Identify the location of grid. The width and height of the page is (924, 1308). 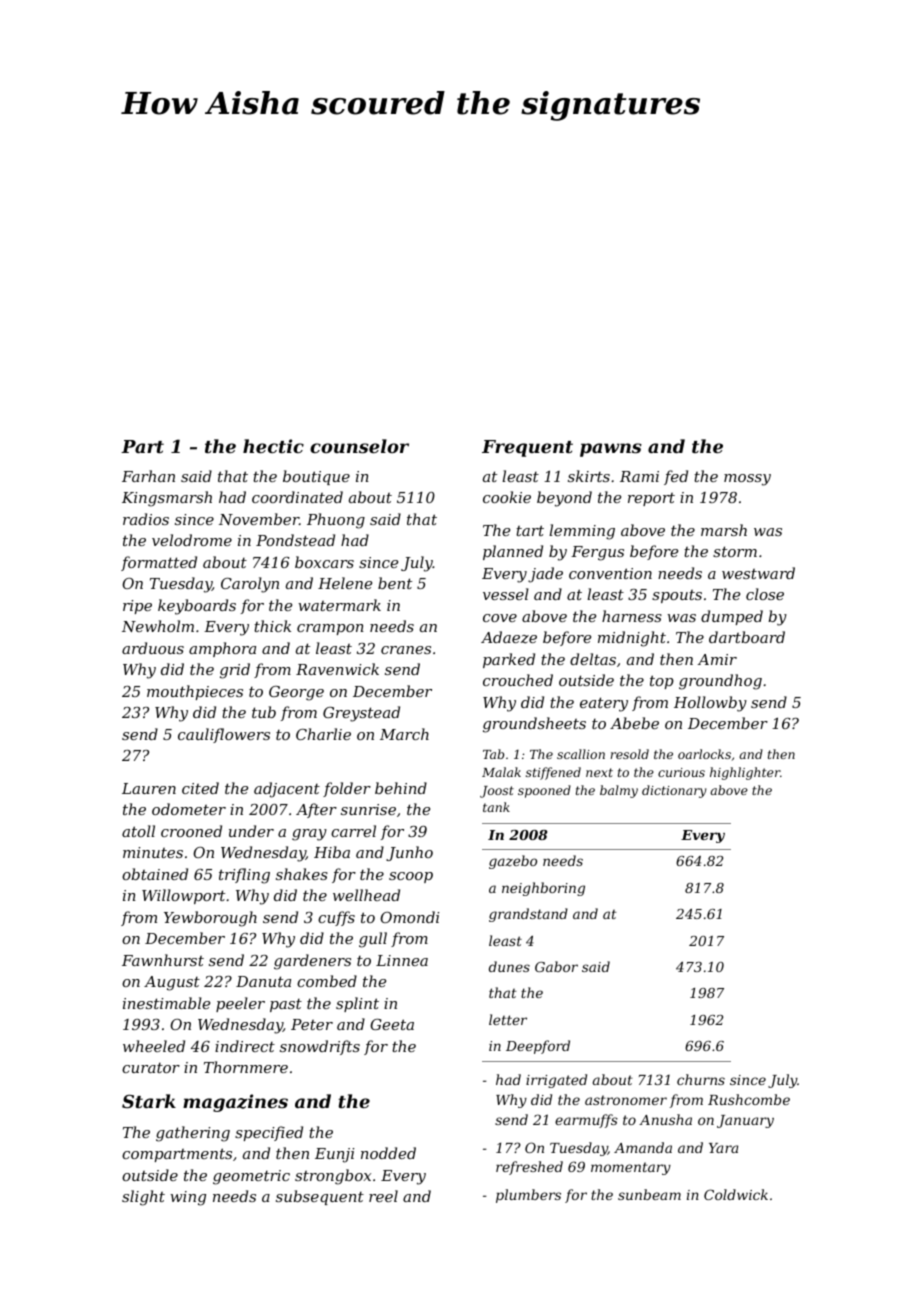
(235, 671).
